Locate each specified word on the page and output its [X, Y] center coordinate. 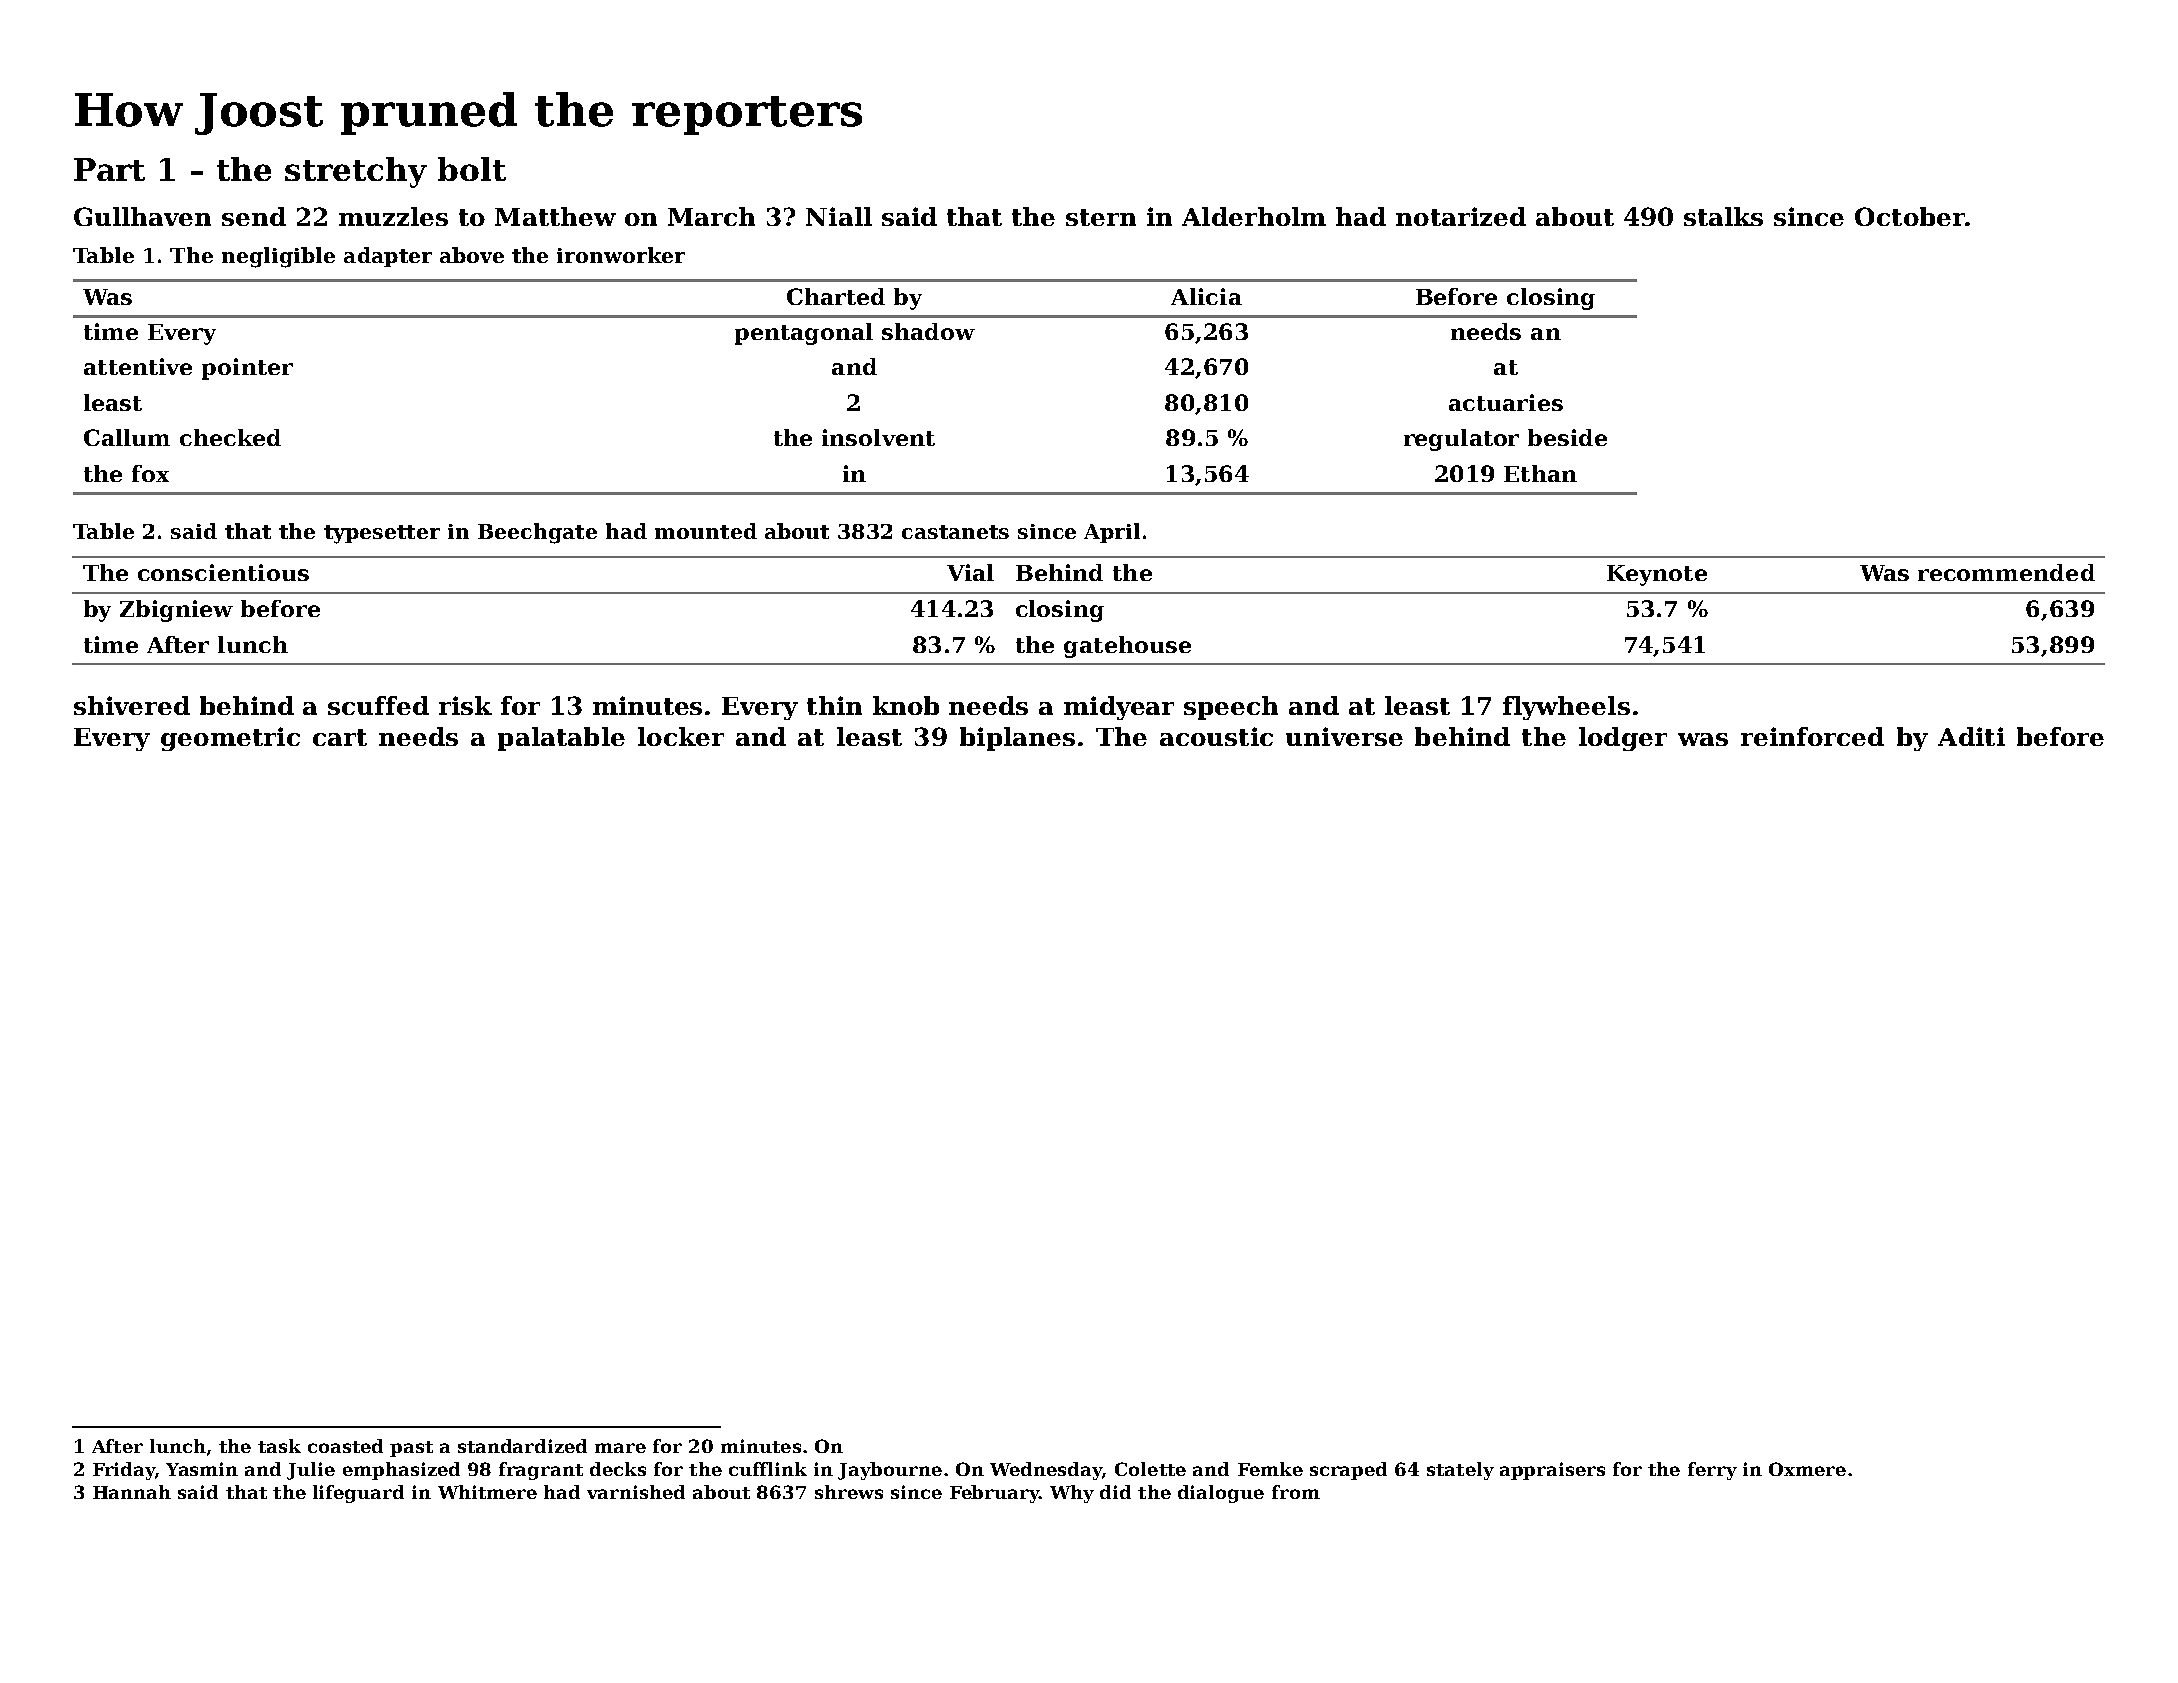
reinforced [1812, 736]
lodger [1623, 739]
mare [620, 1448]
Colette [1150, 1469]
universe [1344, 736]
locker [681, 736]
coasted [345, 1446]
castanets [955, 532]
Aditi [1971, 736]
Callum [127, 437]
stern [1101, 217]
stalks [1723, 216]
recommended [2006, 572]
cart [340, 737]
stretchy [356, 172]
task [279, 1446]
